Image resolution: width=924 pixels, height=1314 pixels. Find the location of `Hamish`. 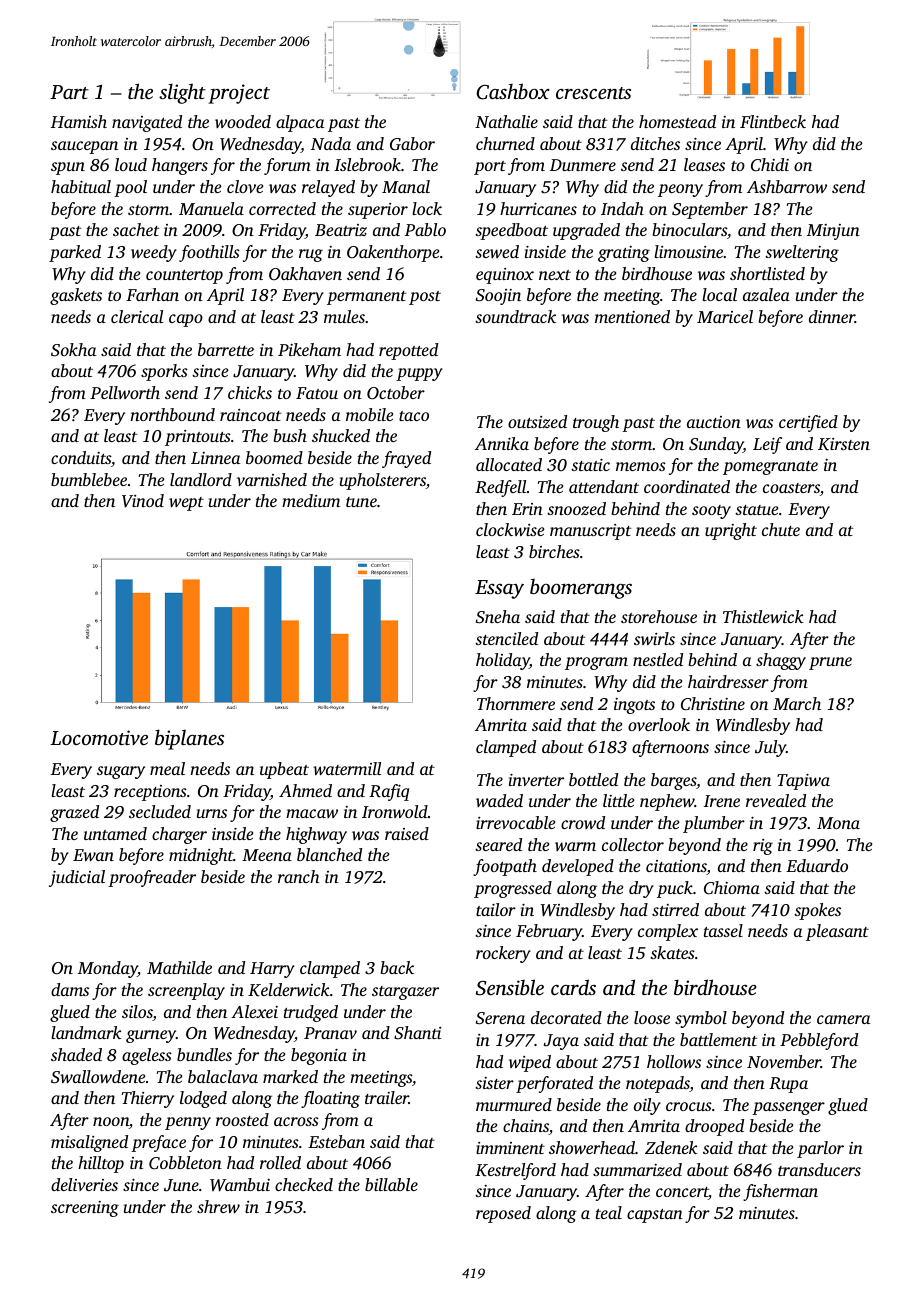

Hamish is located at coordinates (79, 121).
